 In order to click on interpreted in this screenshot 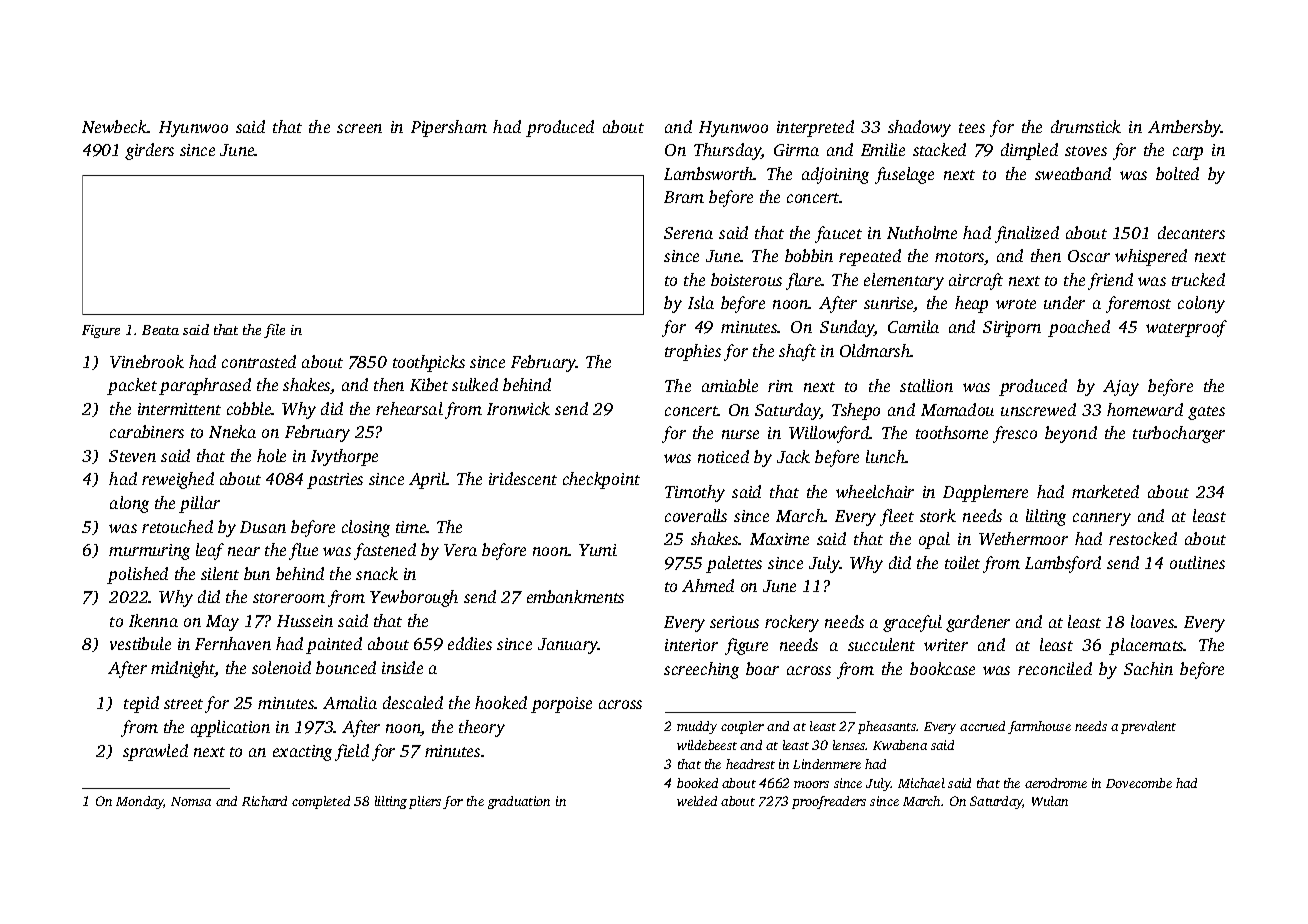, I will do `click(815, 128)`.
